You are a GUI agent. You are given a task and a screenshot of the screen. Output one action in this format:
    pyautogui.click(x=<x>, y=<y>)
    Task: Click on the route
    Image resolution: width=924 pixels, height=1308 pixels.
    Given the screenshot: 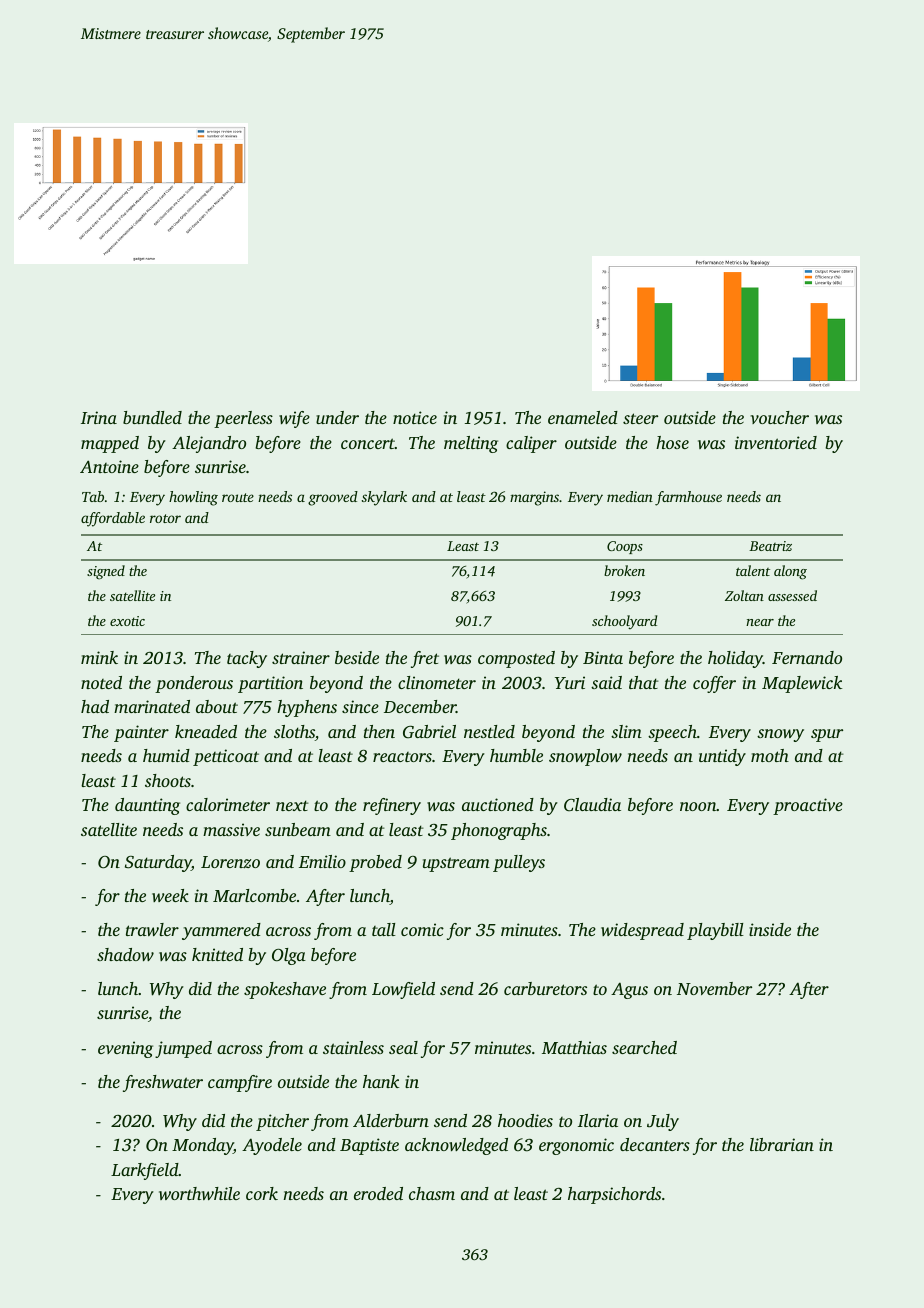 What is the action you would take?
    pyautogui.click(x=238, y=497)
